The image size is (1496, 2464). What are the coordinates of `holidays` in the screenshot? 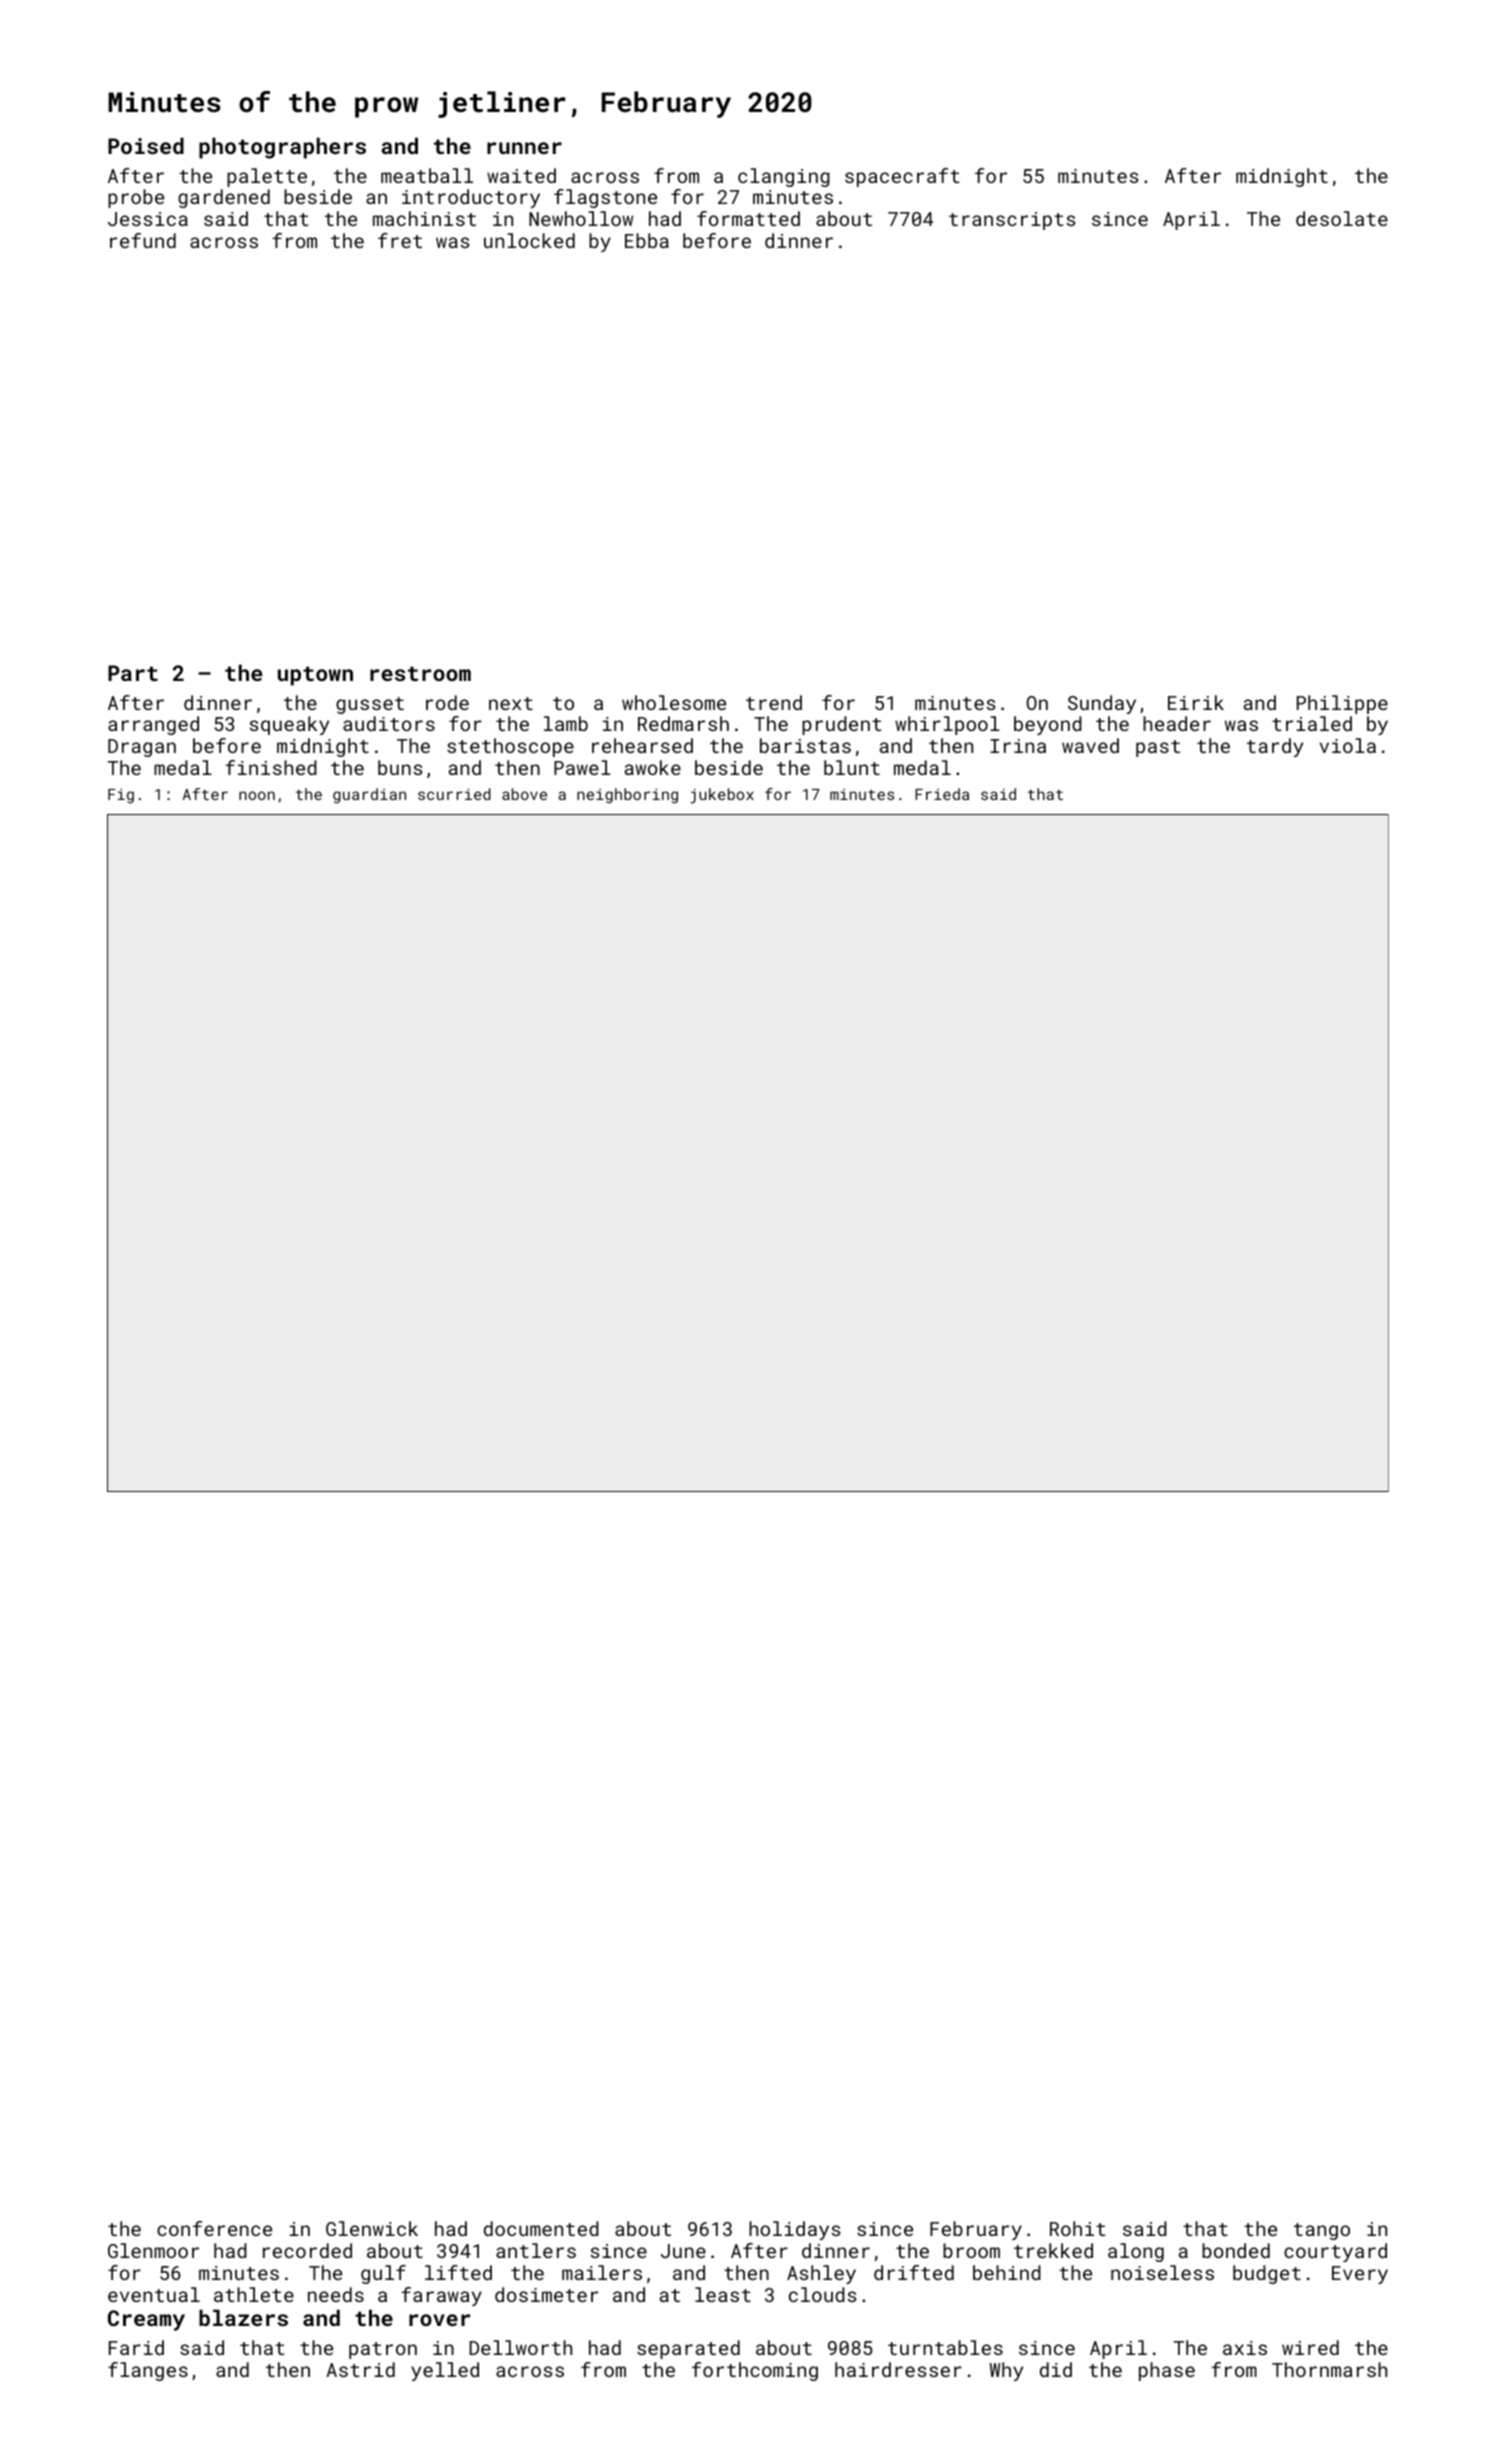 It's located at (794, 2230).
